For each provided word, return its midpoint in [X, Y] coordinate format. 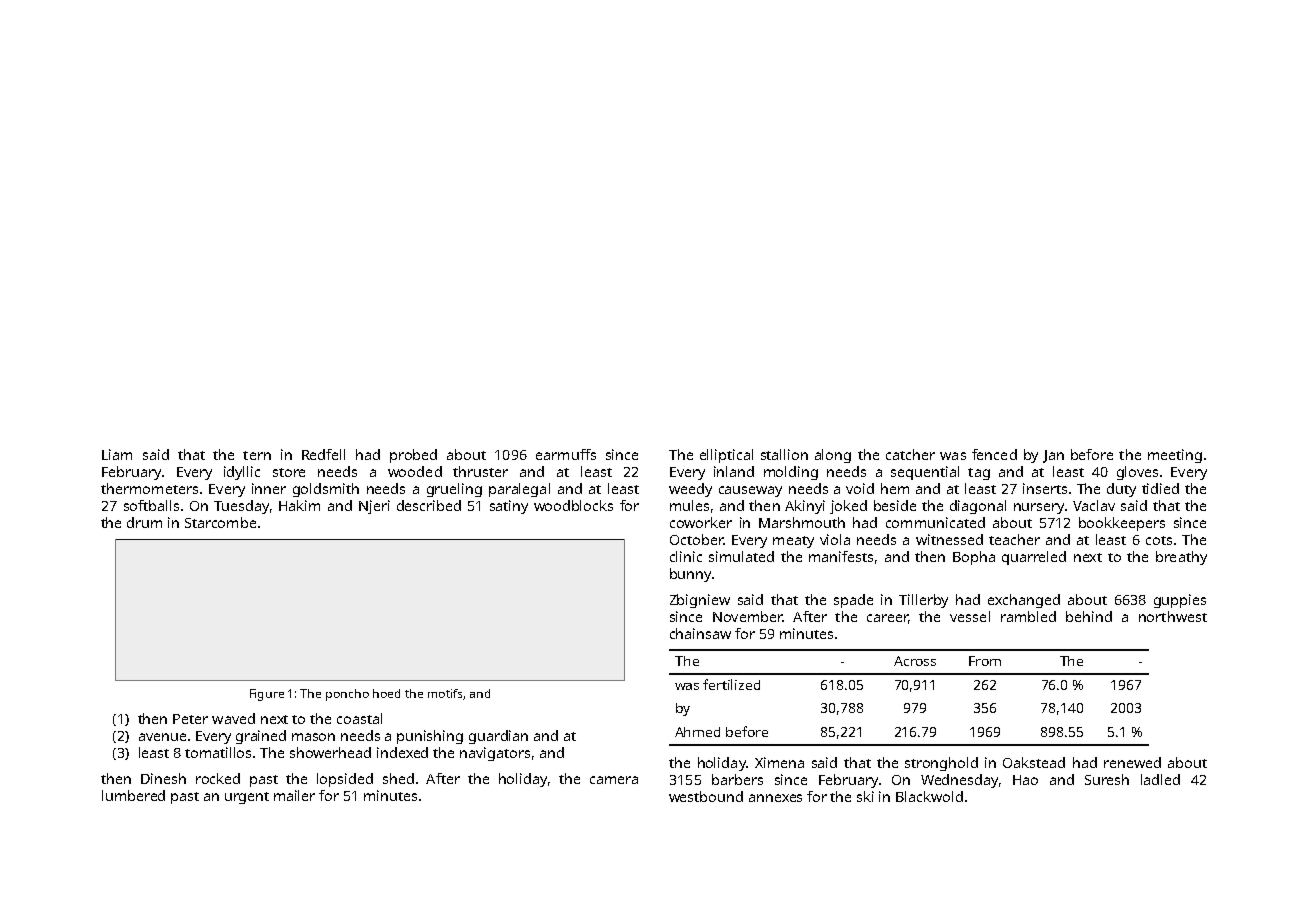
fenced [994, 454]
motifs [445, 693]
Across [915, 661]
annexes [775, 798]
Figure [267, 695]
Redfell [323, 454]
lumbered [133, 795]
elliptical [726, 456]
